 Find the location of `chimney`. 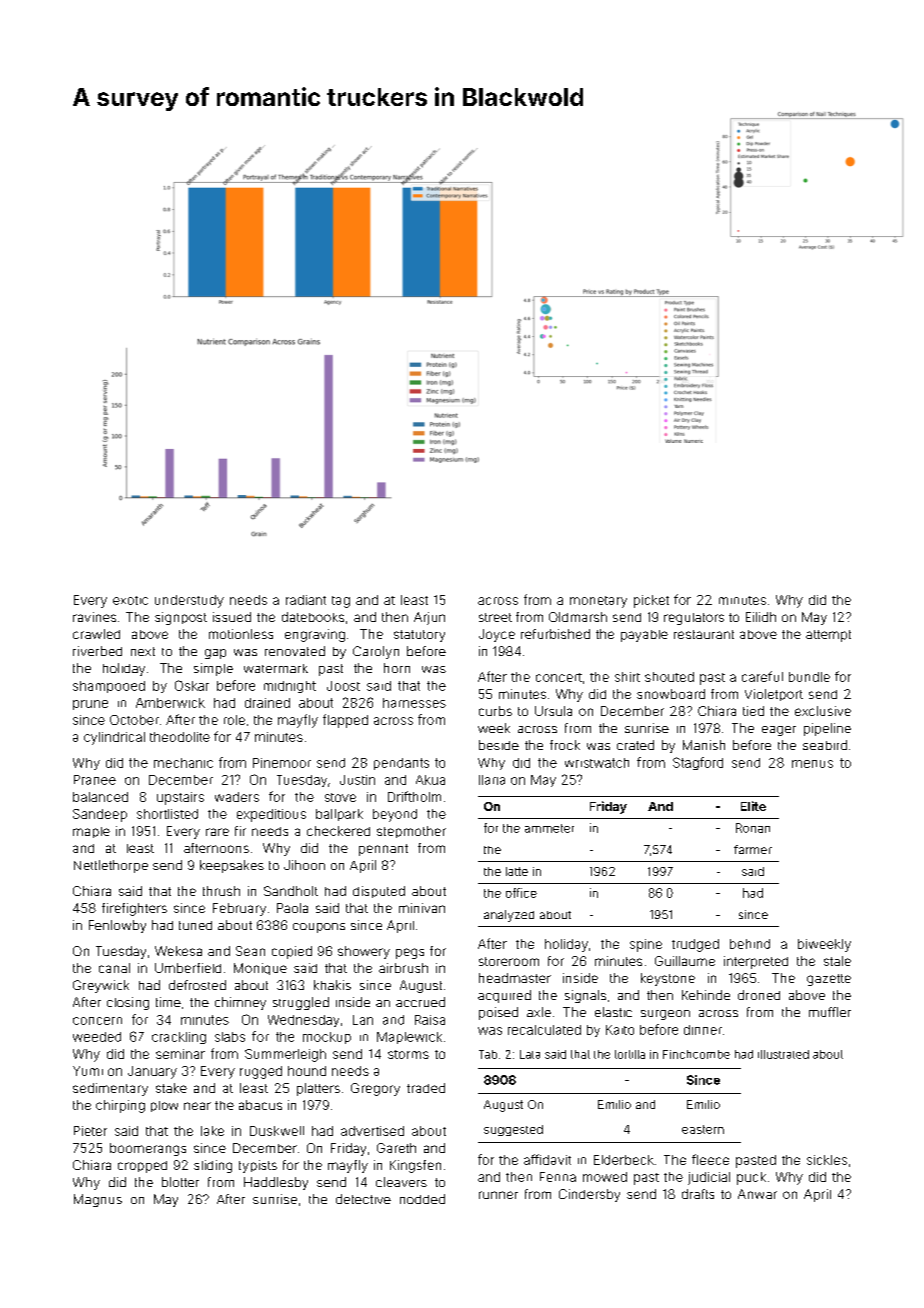

chimney is located at coordinates (240, 1003).
